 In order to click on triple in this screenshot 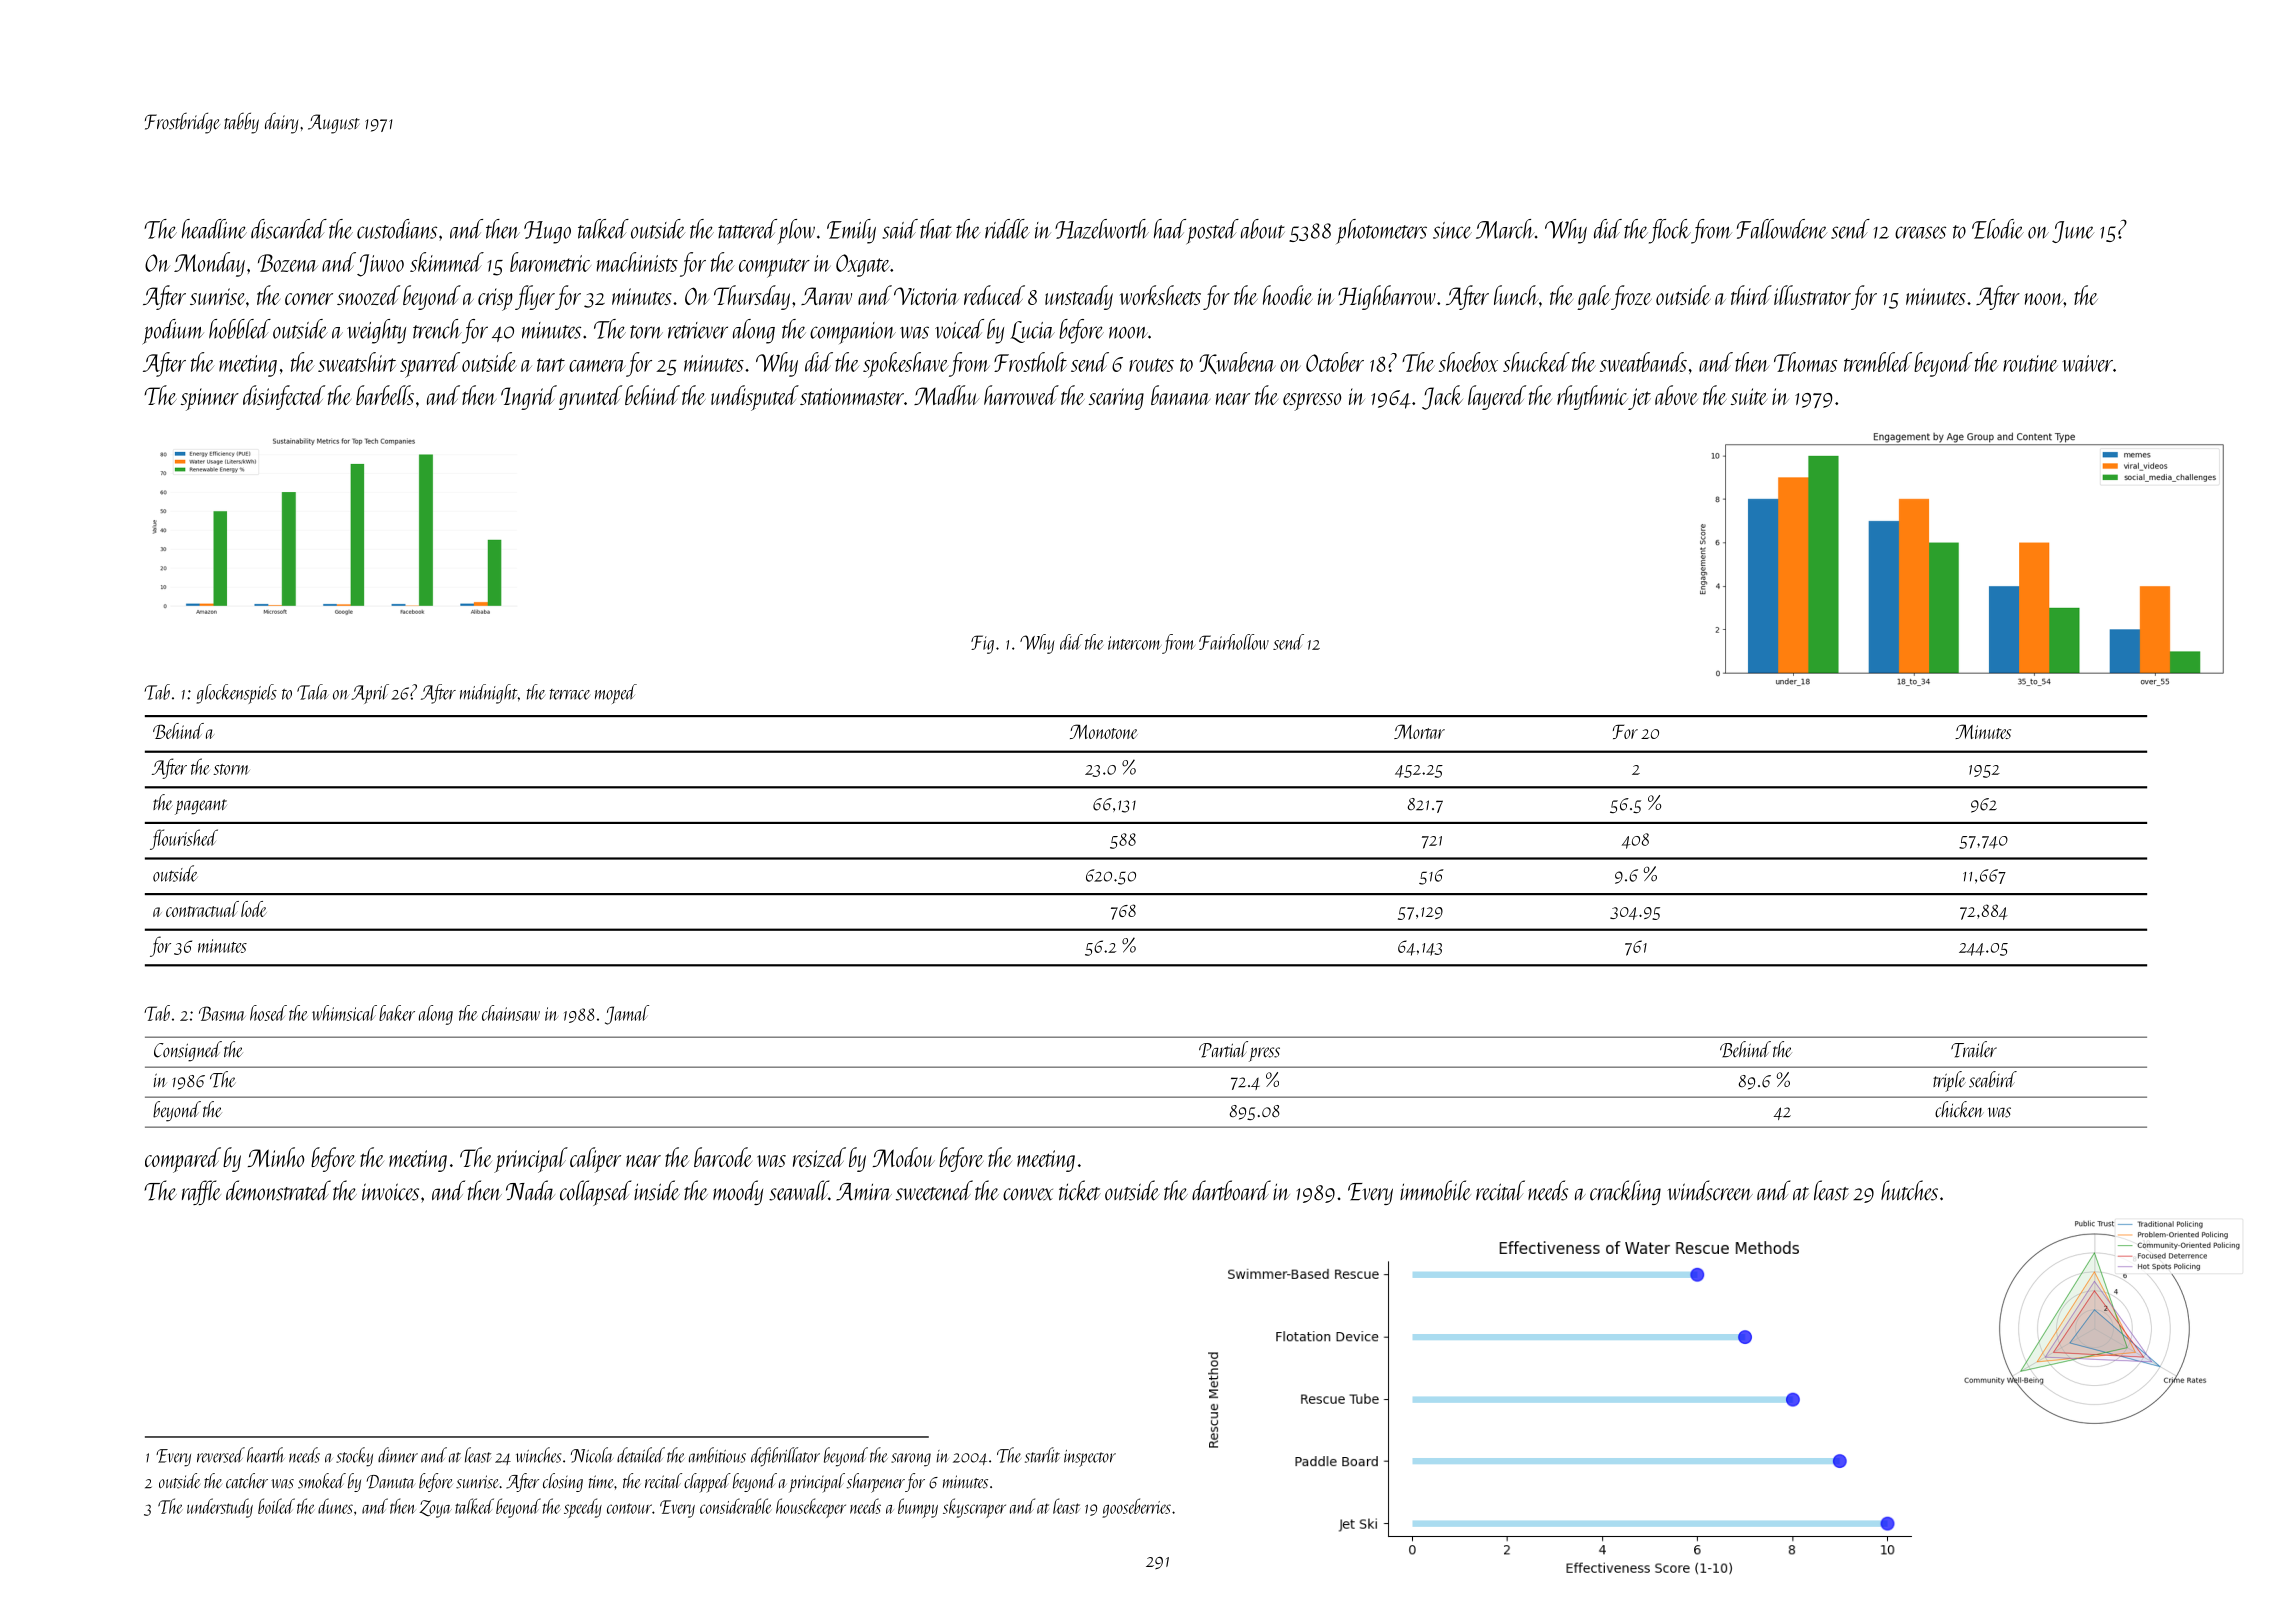, I will do `click(1949, 1081)`.
